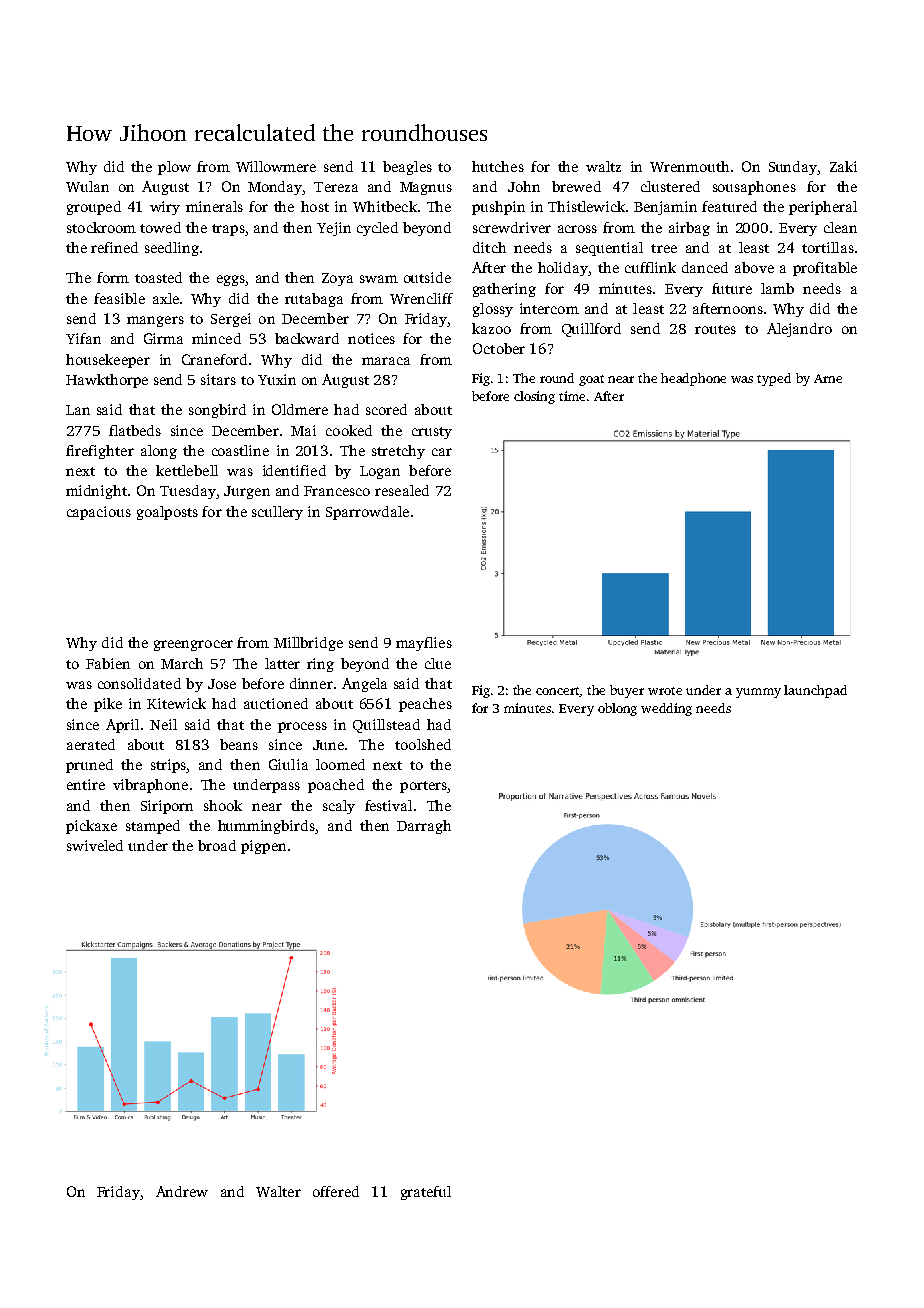 This screenshot has width=924, height=1308. I want to click on offered, so click(336, 1191).
